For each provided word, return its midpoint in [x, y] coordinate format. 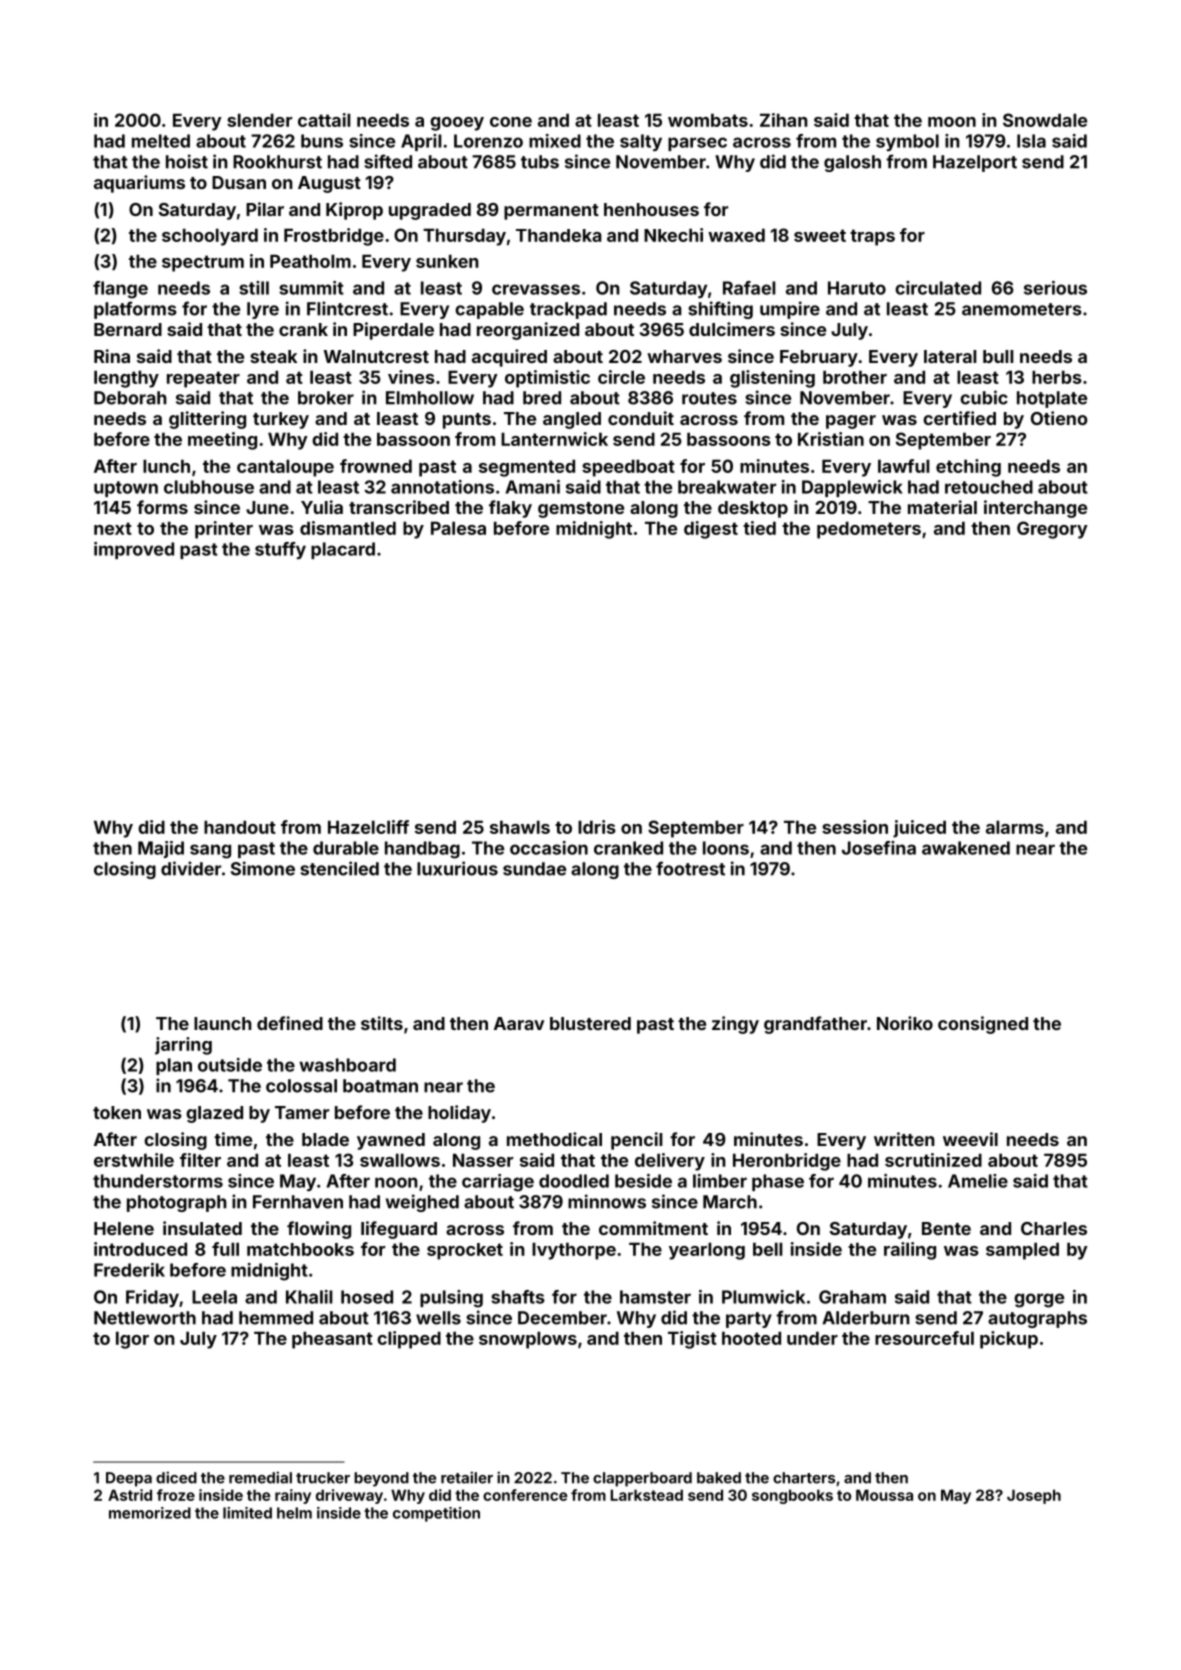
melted [161, 141]
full [225, 1249]
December [562, 1318]
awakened [966, 848]
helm [294, 1513]
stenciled [339, 868]
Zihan [784, 120]
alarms [1015, 827]
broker [326, 398]
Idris [597, 827]
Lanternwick [554, 439]
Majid [161, 849]
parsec [697, 144]
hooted [751, 1338]
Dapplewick [852, 488]
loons [726, 848]
